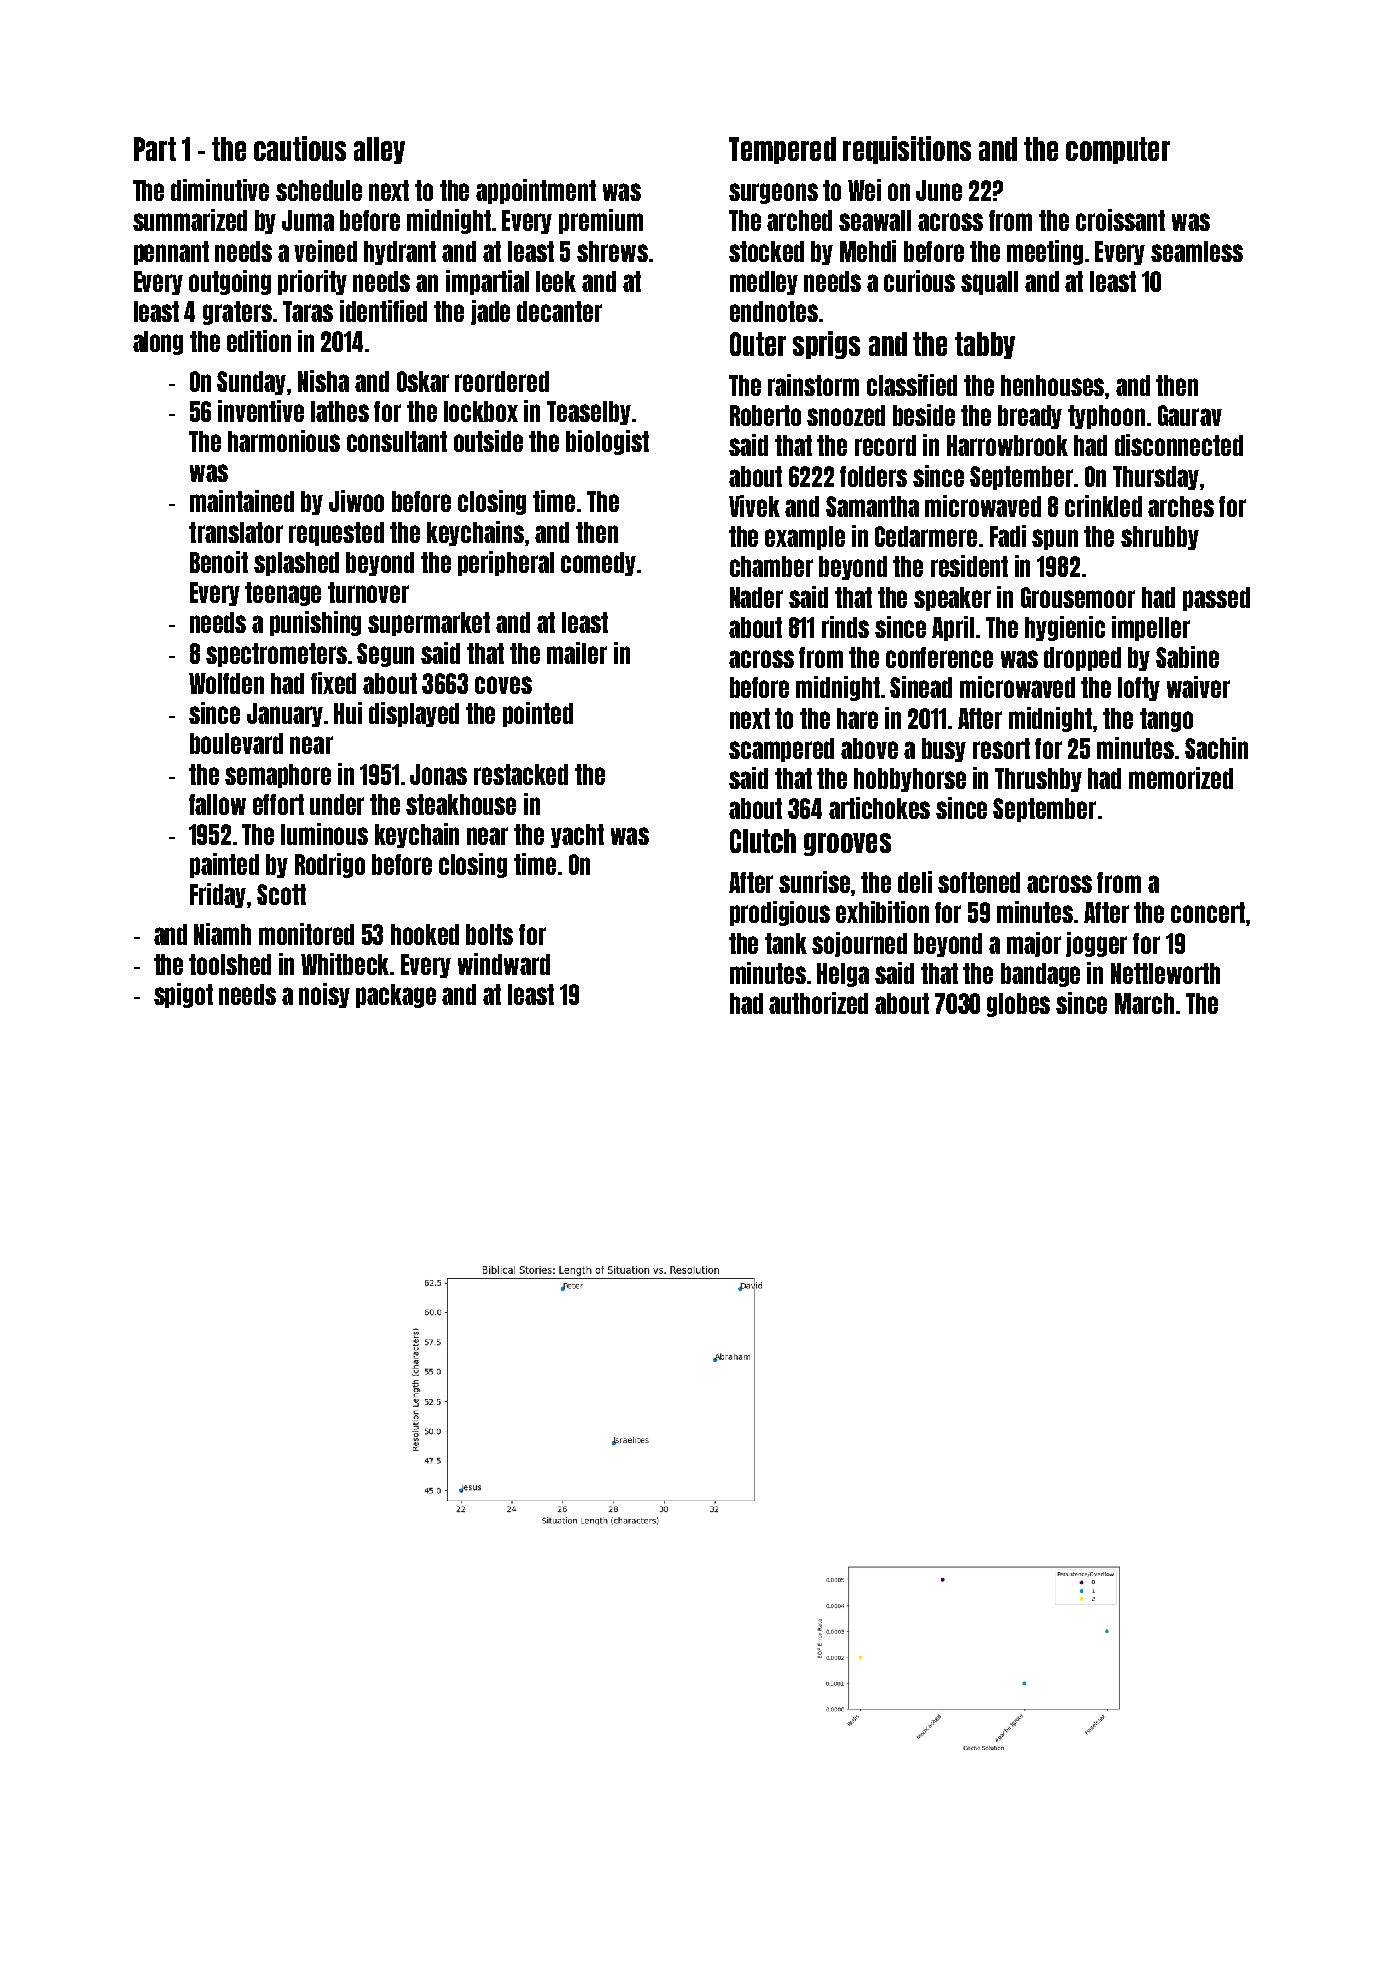 The height and width of the document is (1969, 1386). What do you see at coordinates (910, 780) in the document?
I see `hobbyhorse` at bounding box center [910, 780].
